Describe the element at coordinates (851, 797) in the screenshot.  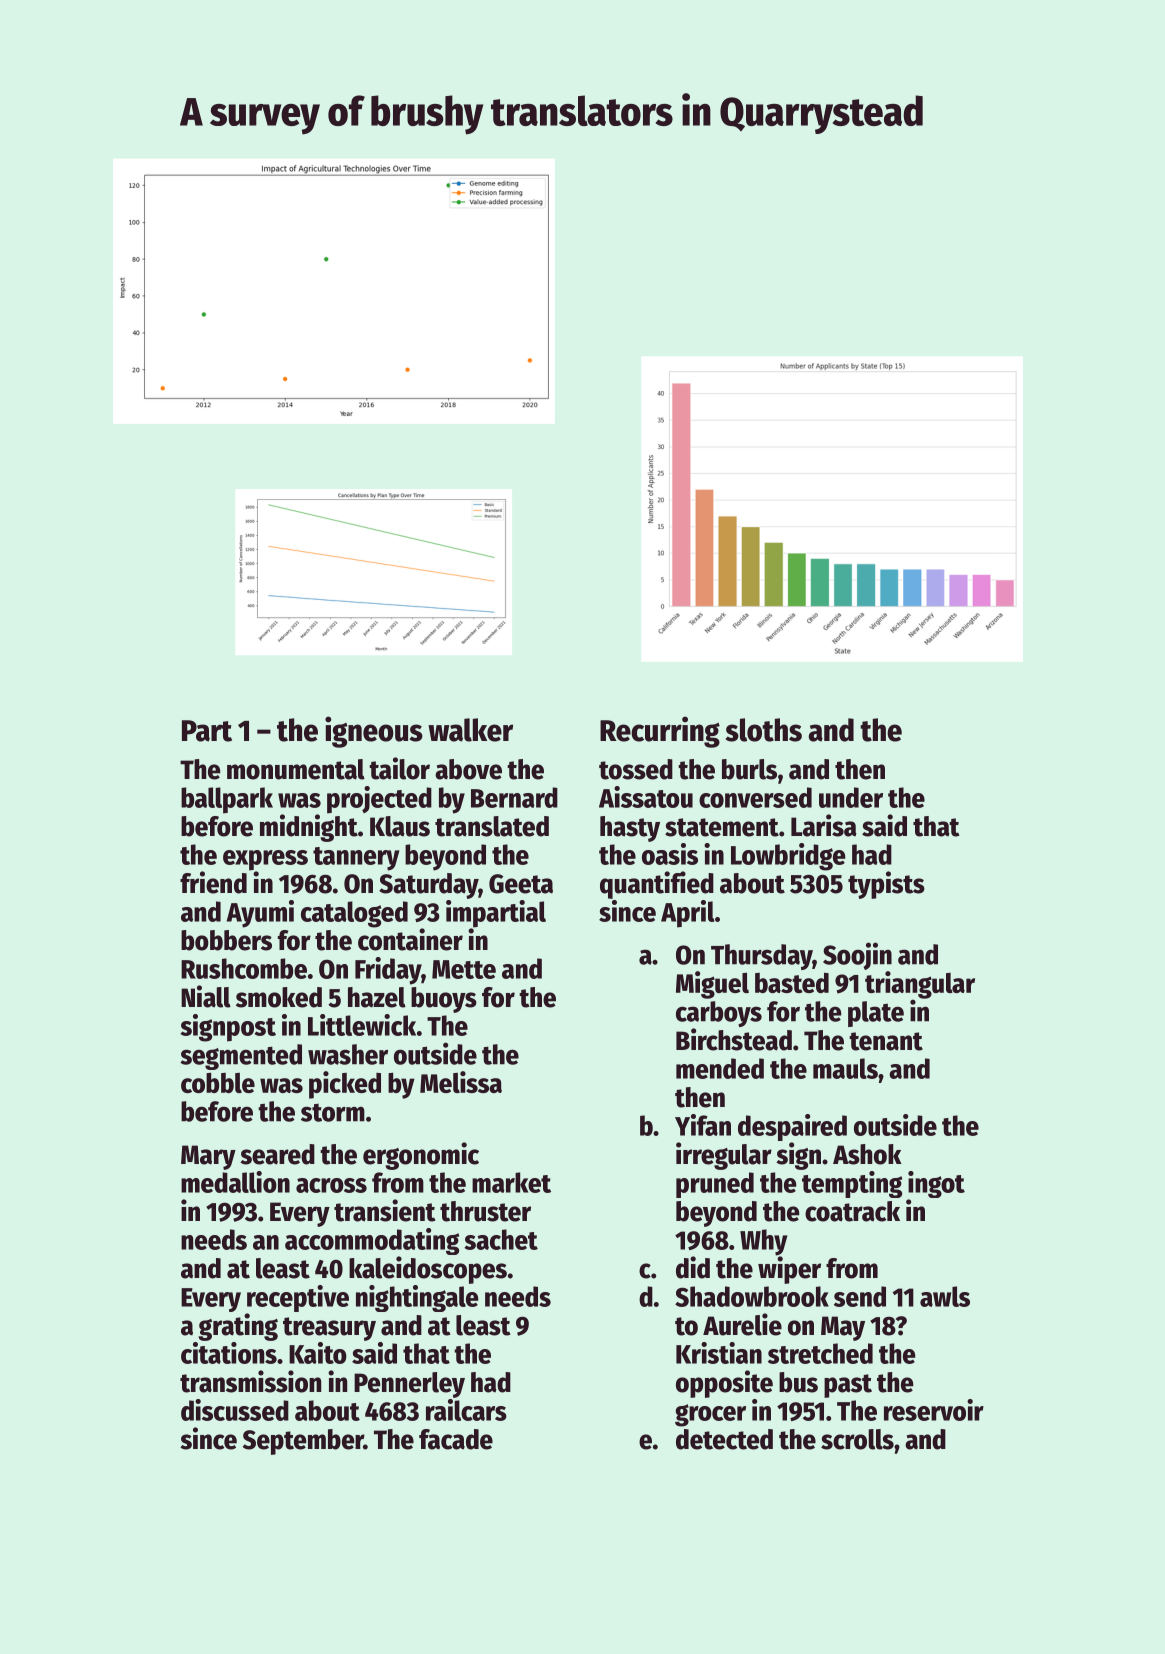
I see `under` at that location.
